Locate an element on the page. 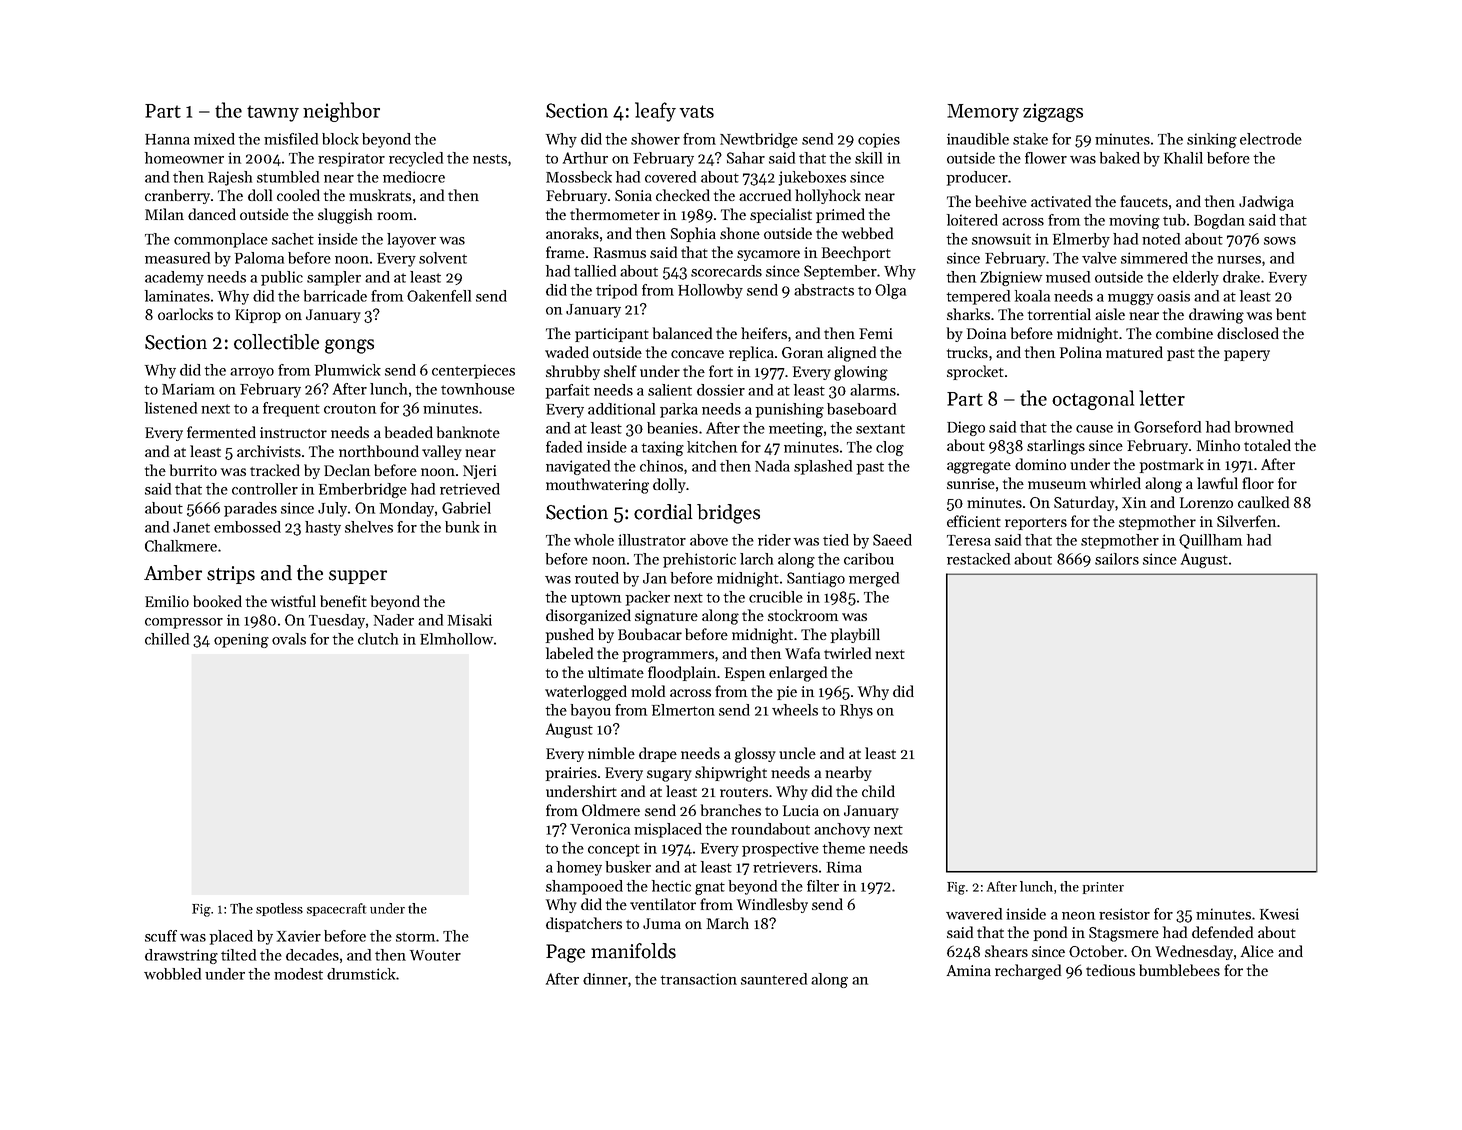 This page has height=1130, width=1462. recycled is located at coordinates (416, 159).
